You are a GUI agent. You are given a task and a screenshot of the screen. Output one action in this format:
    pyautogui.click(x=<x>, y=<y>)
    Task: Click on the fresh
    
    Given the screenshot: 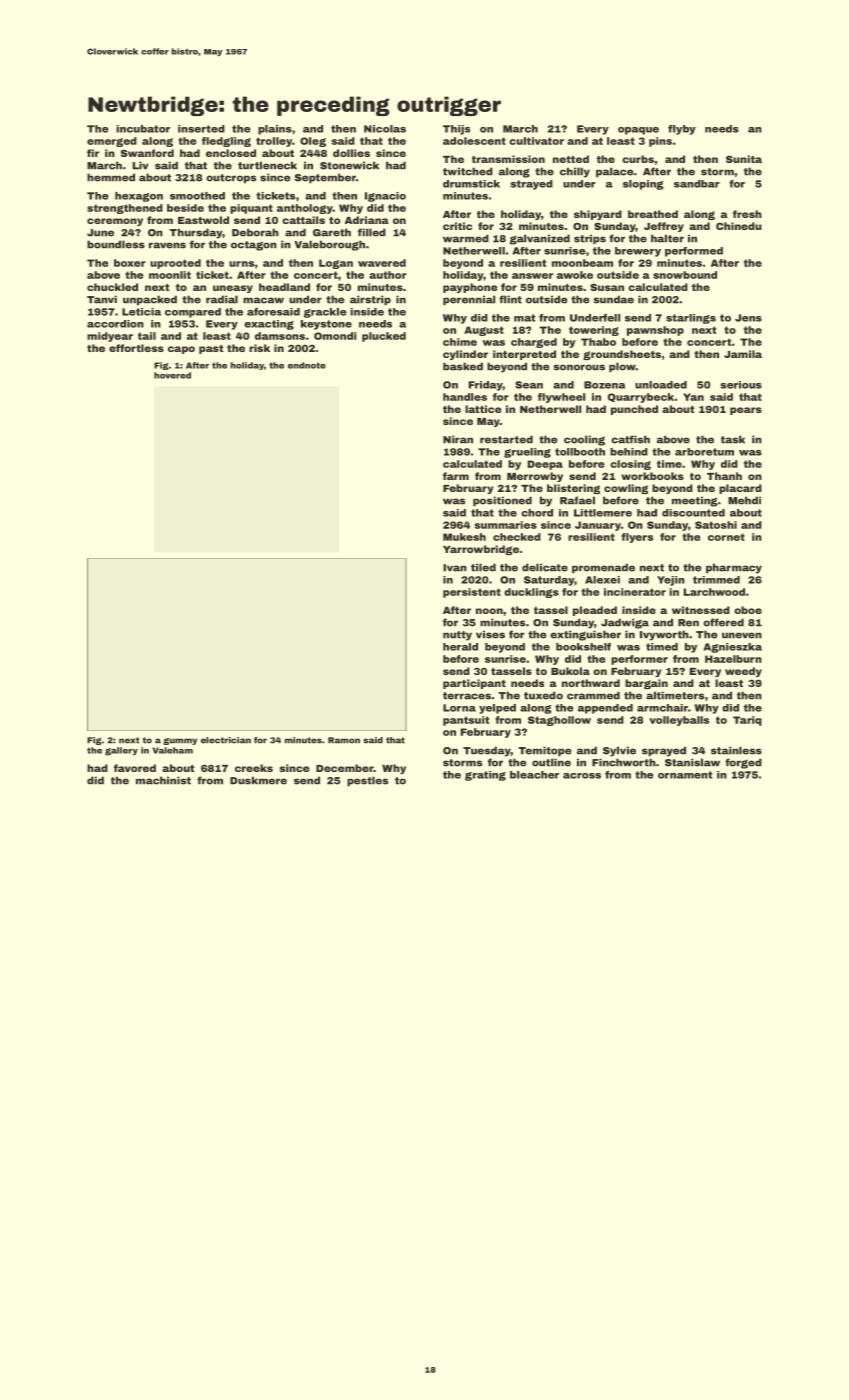 What is the action you would take?
    pyautogui.click(x=747, y=214)
